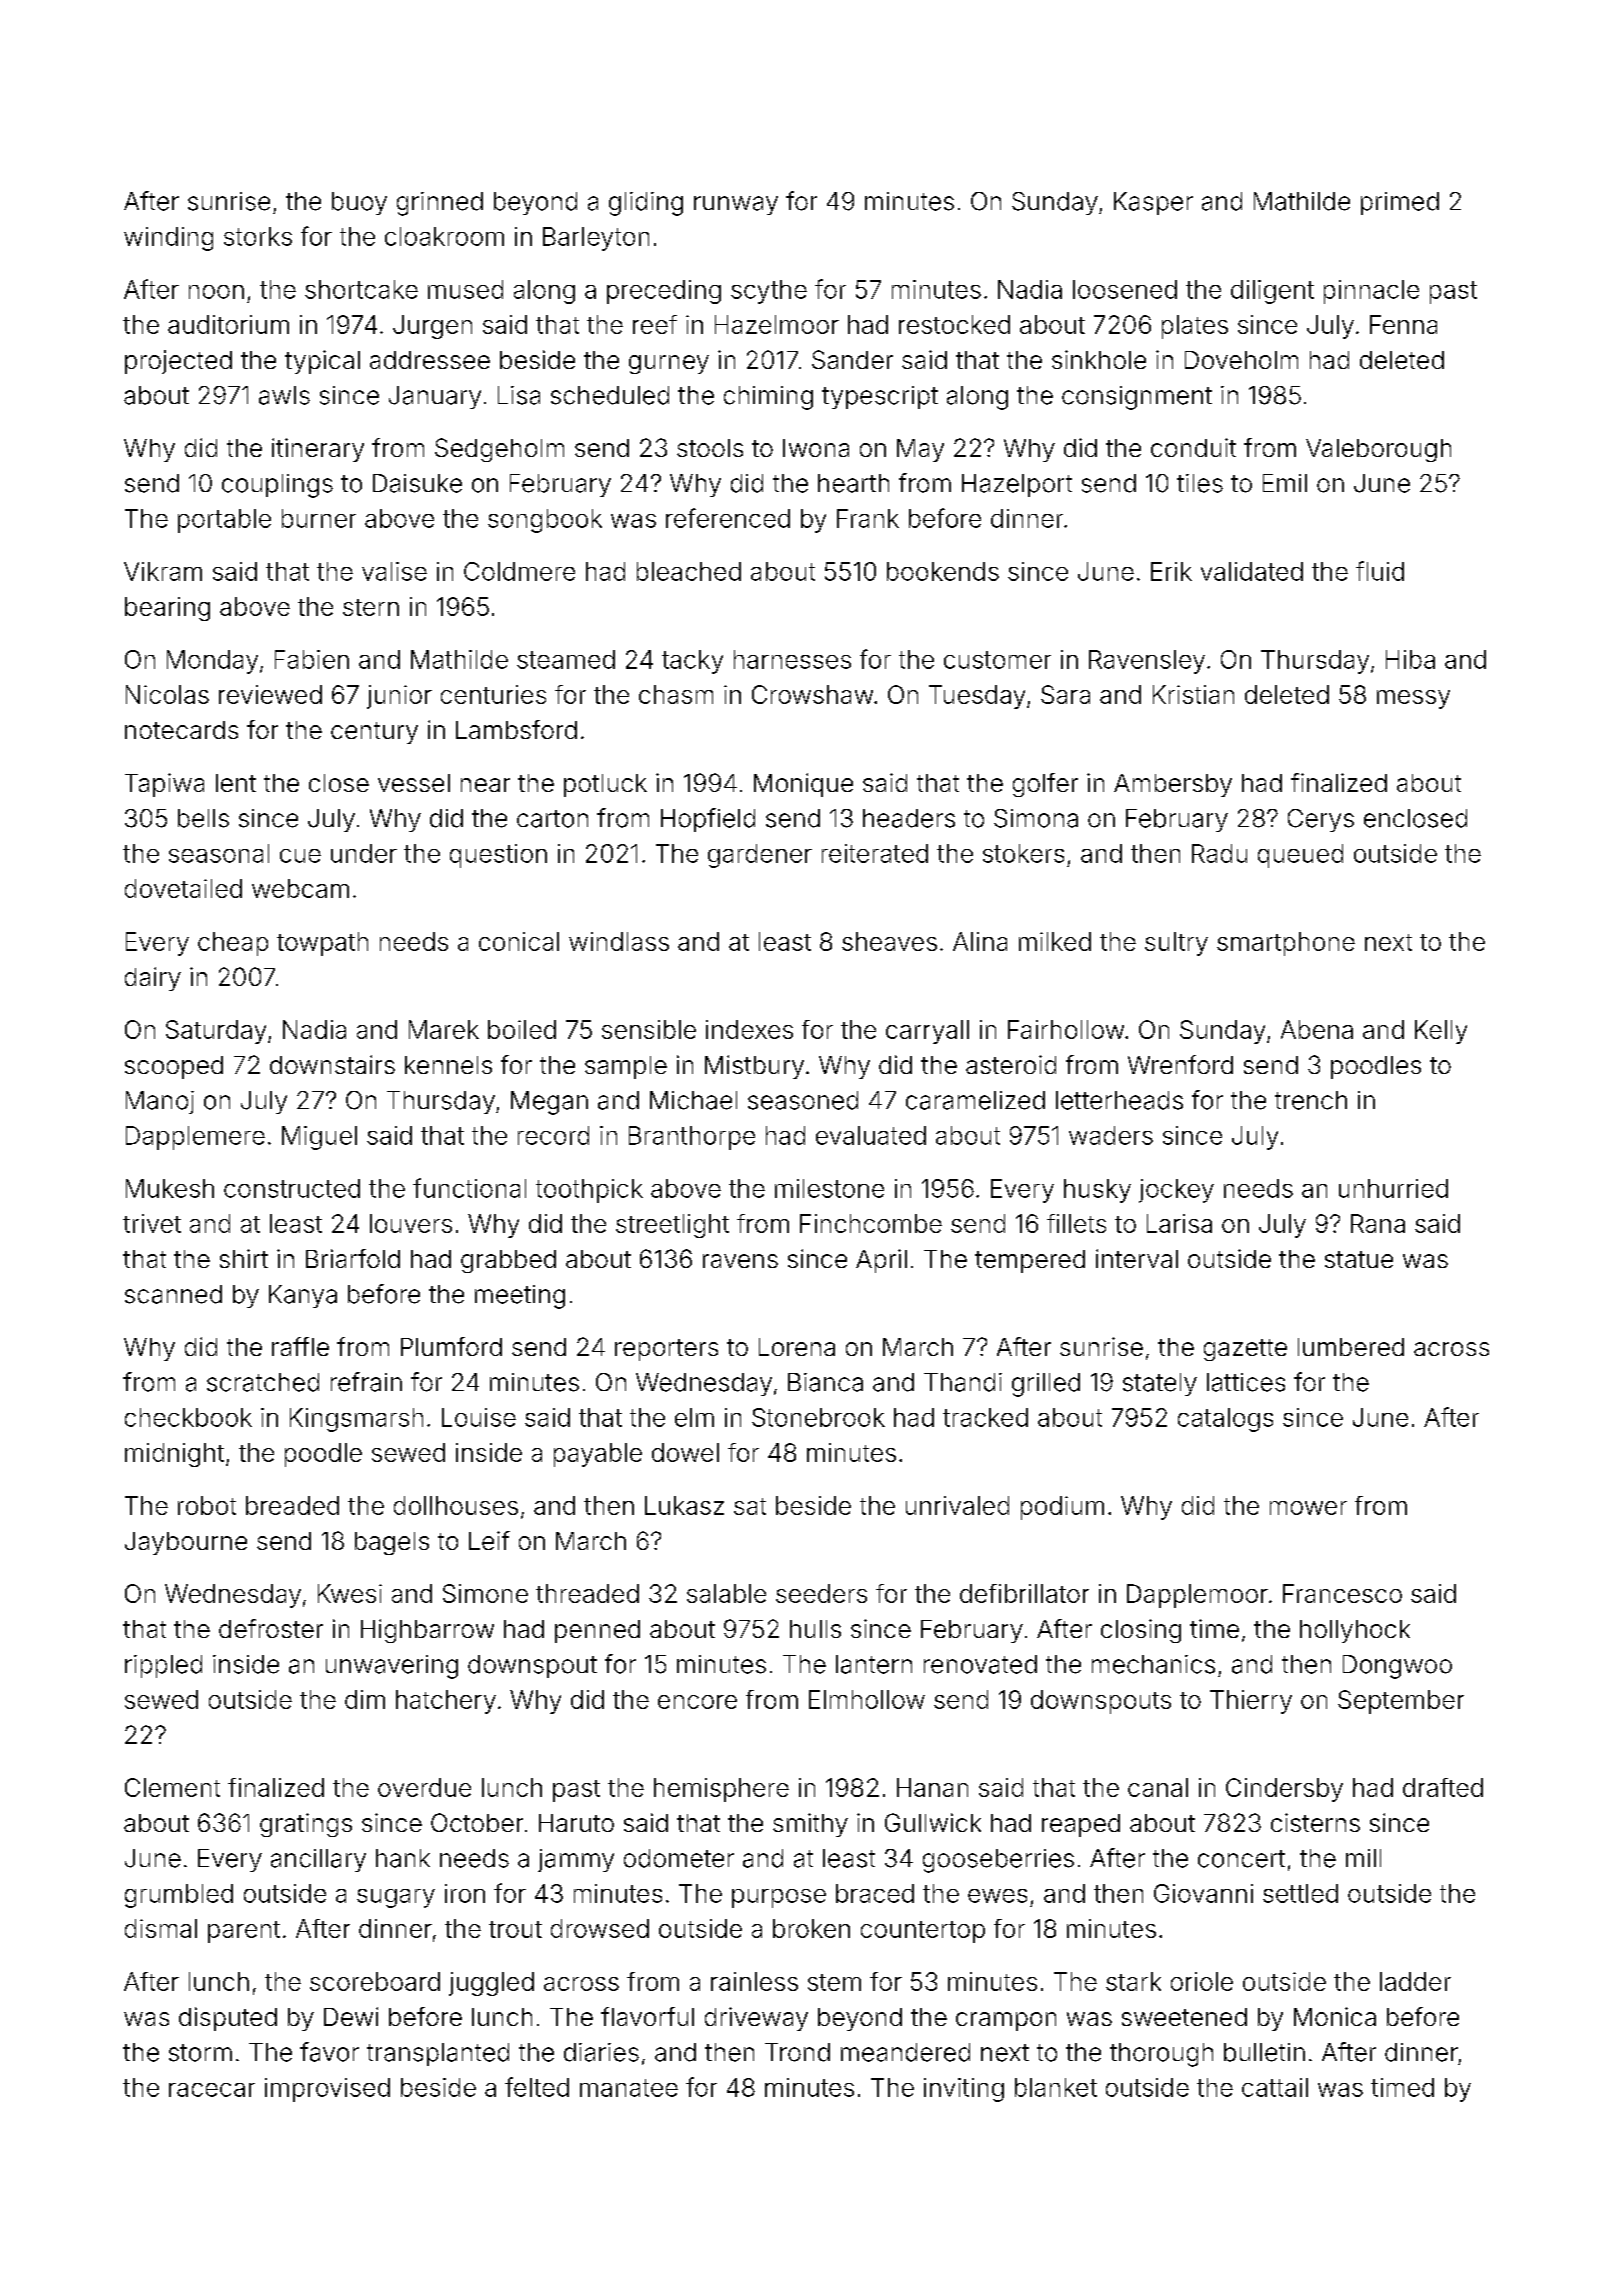  Describe the element at coordinates (769, 292) in the screenshot. I see `scythe` at that location.
